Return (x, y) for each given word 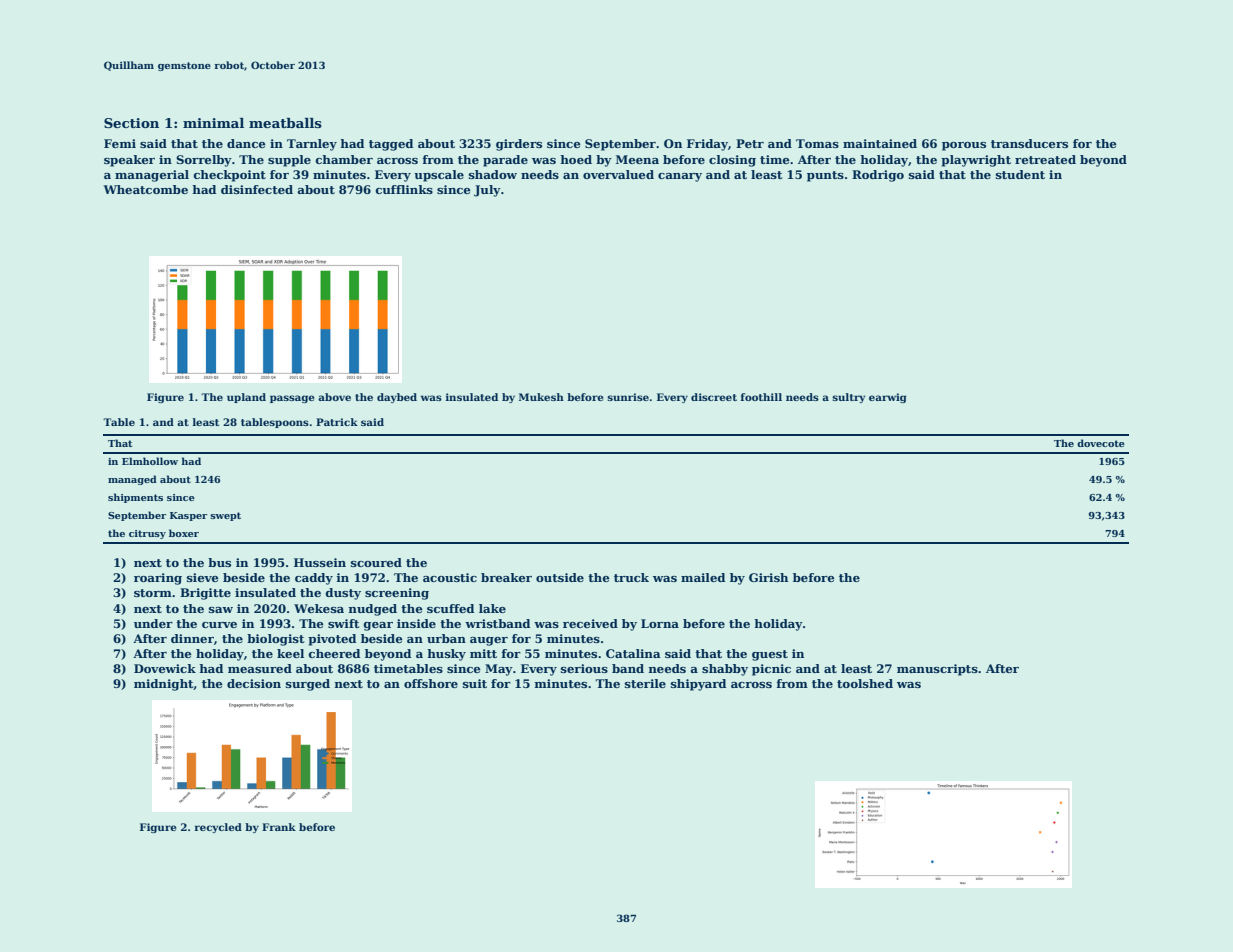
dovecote (1101, 443)
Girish (768, 577)
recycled (218, 828)
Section (131, 123)
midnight (164, 685)
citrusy (147, 534)
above (334, 397)
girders (519, 145)
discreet (714, 397)
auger (489, 641)
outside (560, 577)
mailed (703, 577)
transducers (1029, 143)
